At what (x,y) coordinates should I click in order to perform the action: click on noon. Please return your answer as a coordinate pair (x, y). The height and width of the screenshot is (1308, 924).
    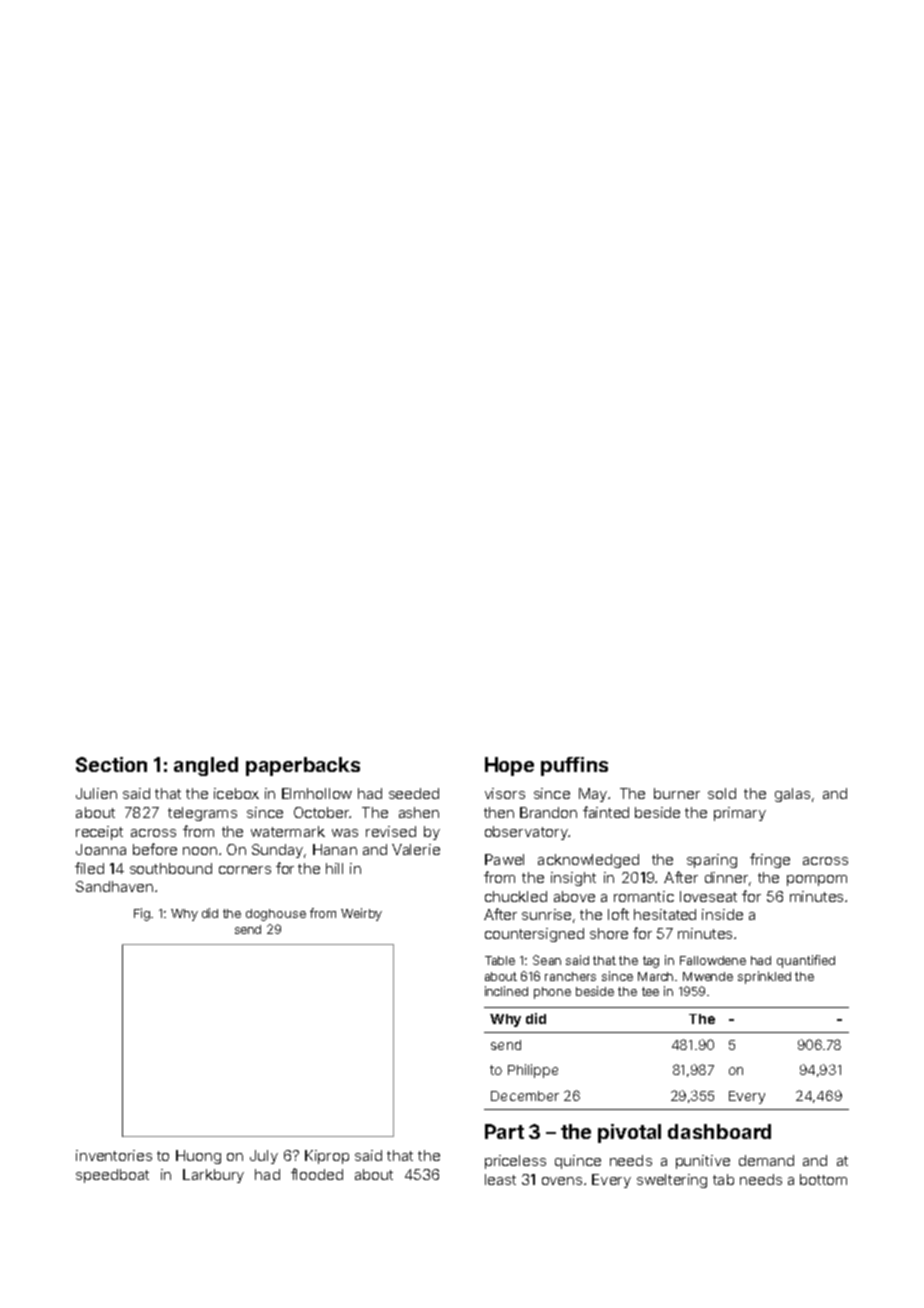
    Looking at the image, I should click on (200, 851).
